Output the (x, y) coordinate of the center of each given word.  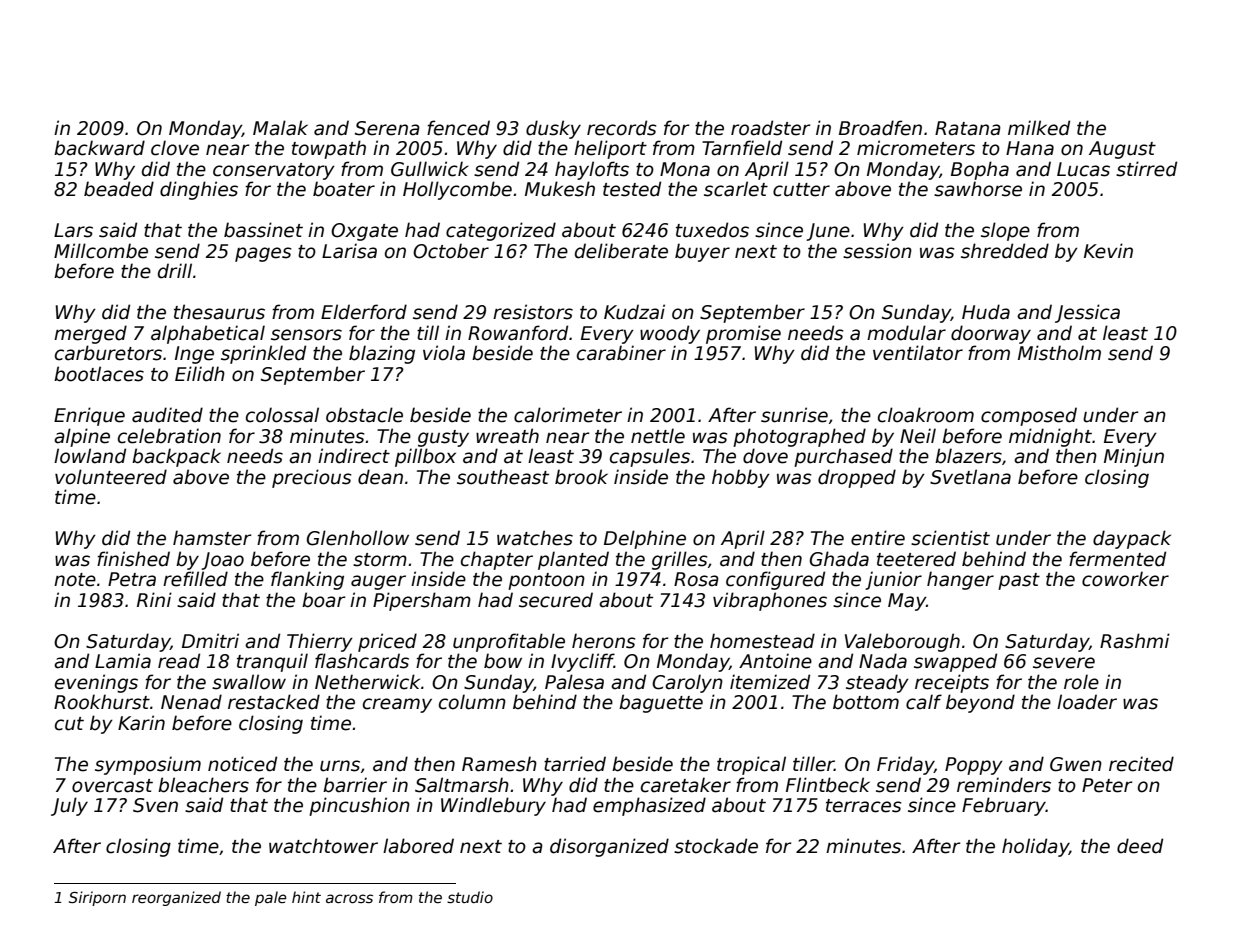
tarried (575, 764)
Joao (222, 561)
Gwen (1076, 764)
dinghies (199, 190)
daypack (1132, 539)
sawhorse (978, 189)
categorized (501, 231)
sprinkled (263, 354)
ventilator (918, 353)
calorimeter (568, 415)
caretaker (686, 785)
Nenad (191, 702)
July (69, 806)
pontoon (546, 581)
